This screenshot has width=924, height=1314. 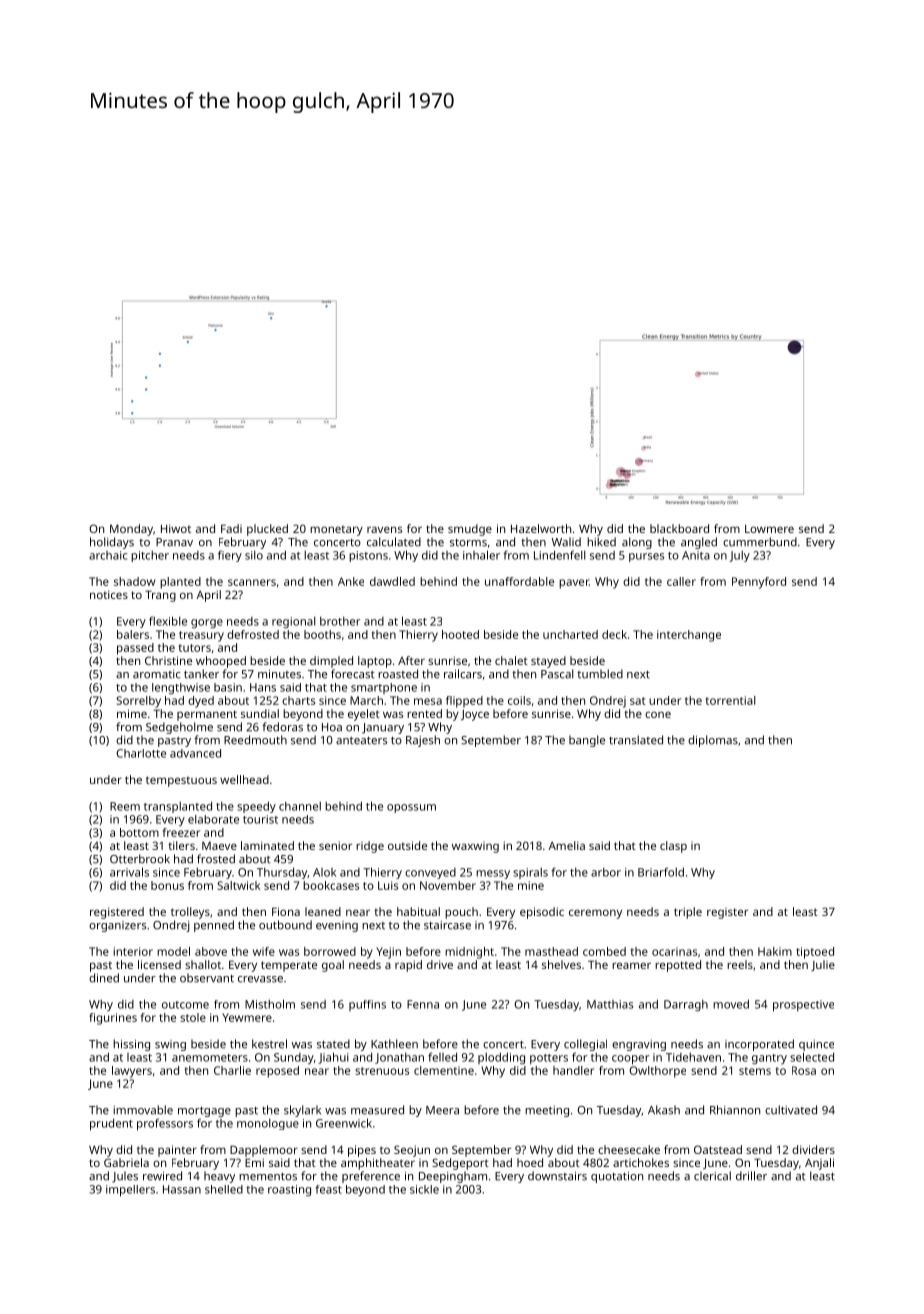 I want to click on storms, so click(x=468, y=543).
